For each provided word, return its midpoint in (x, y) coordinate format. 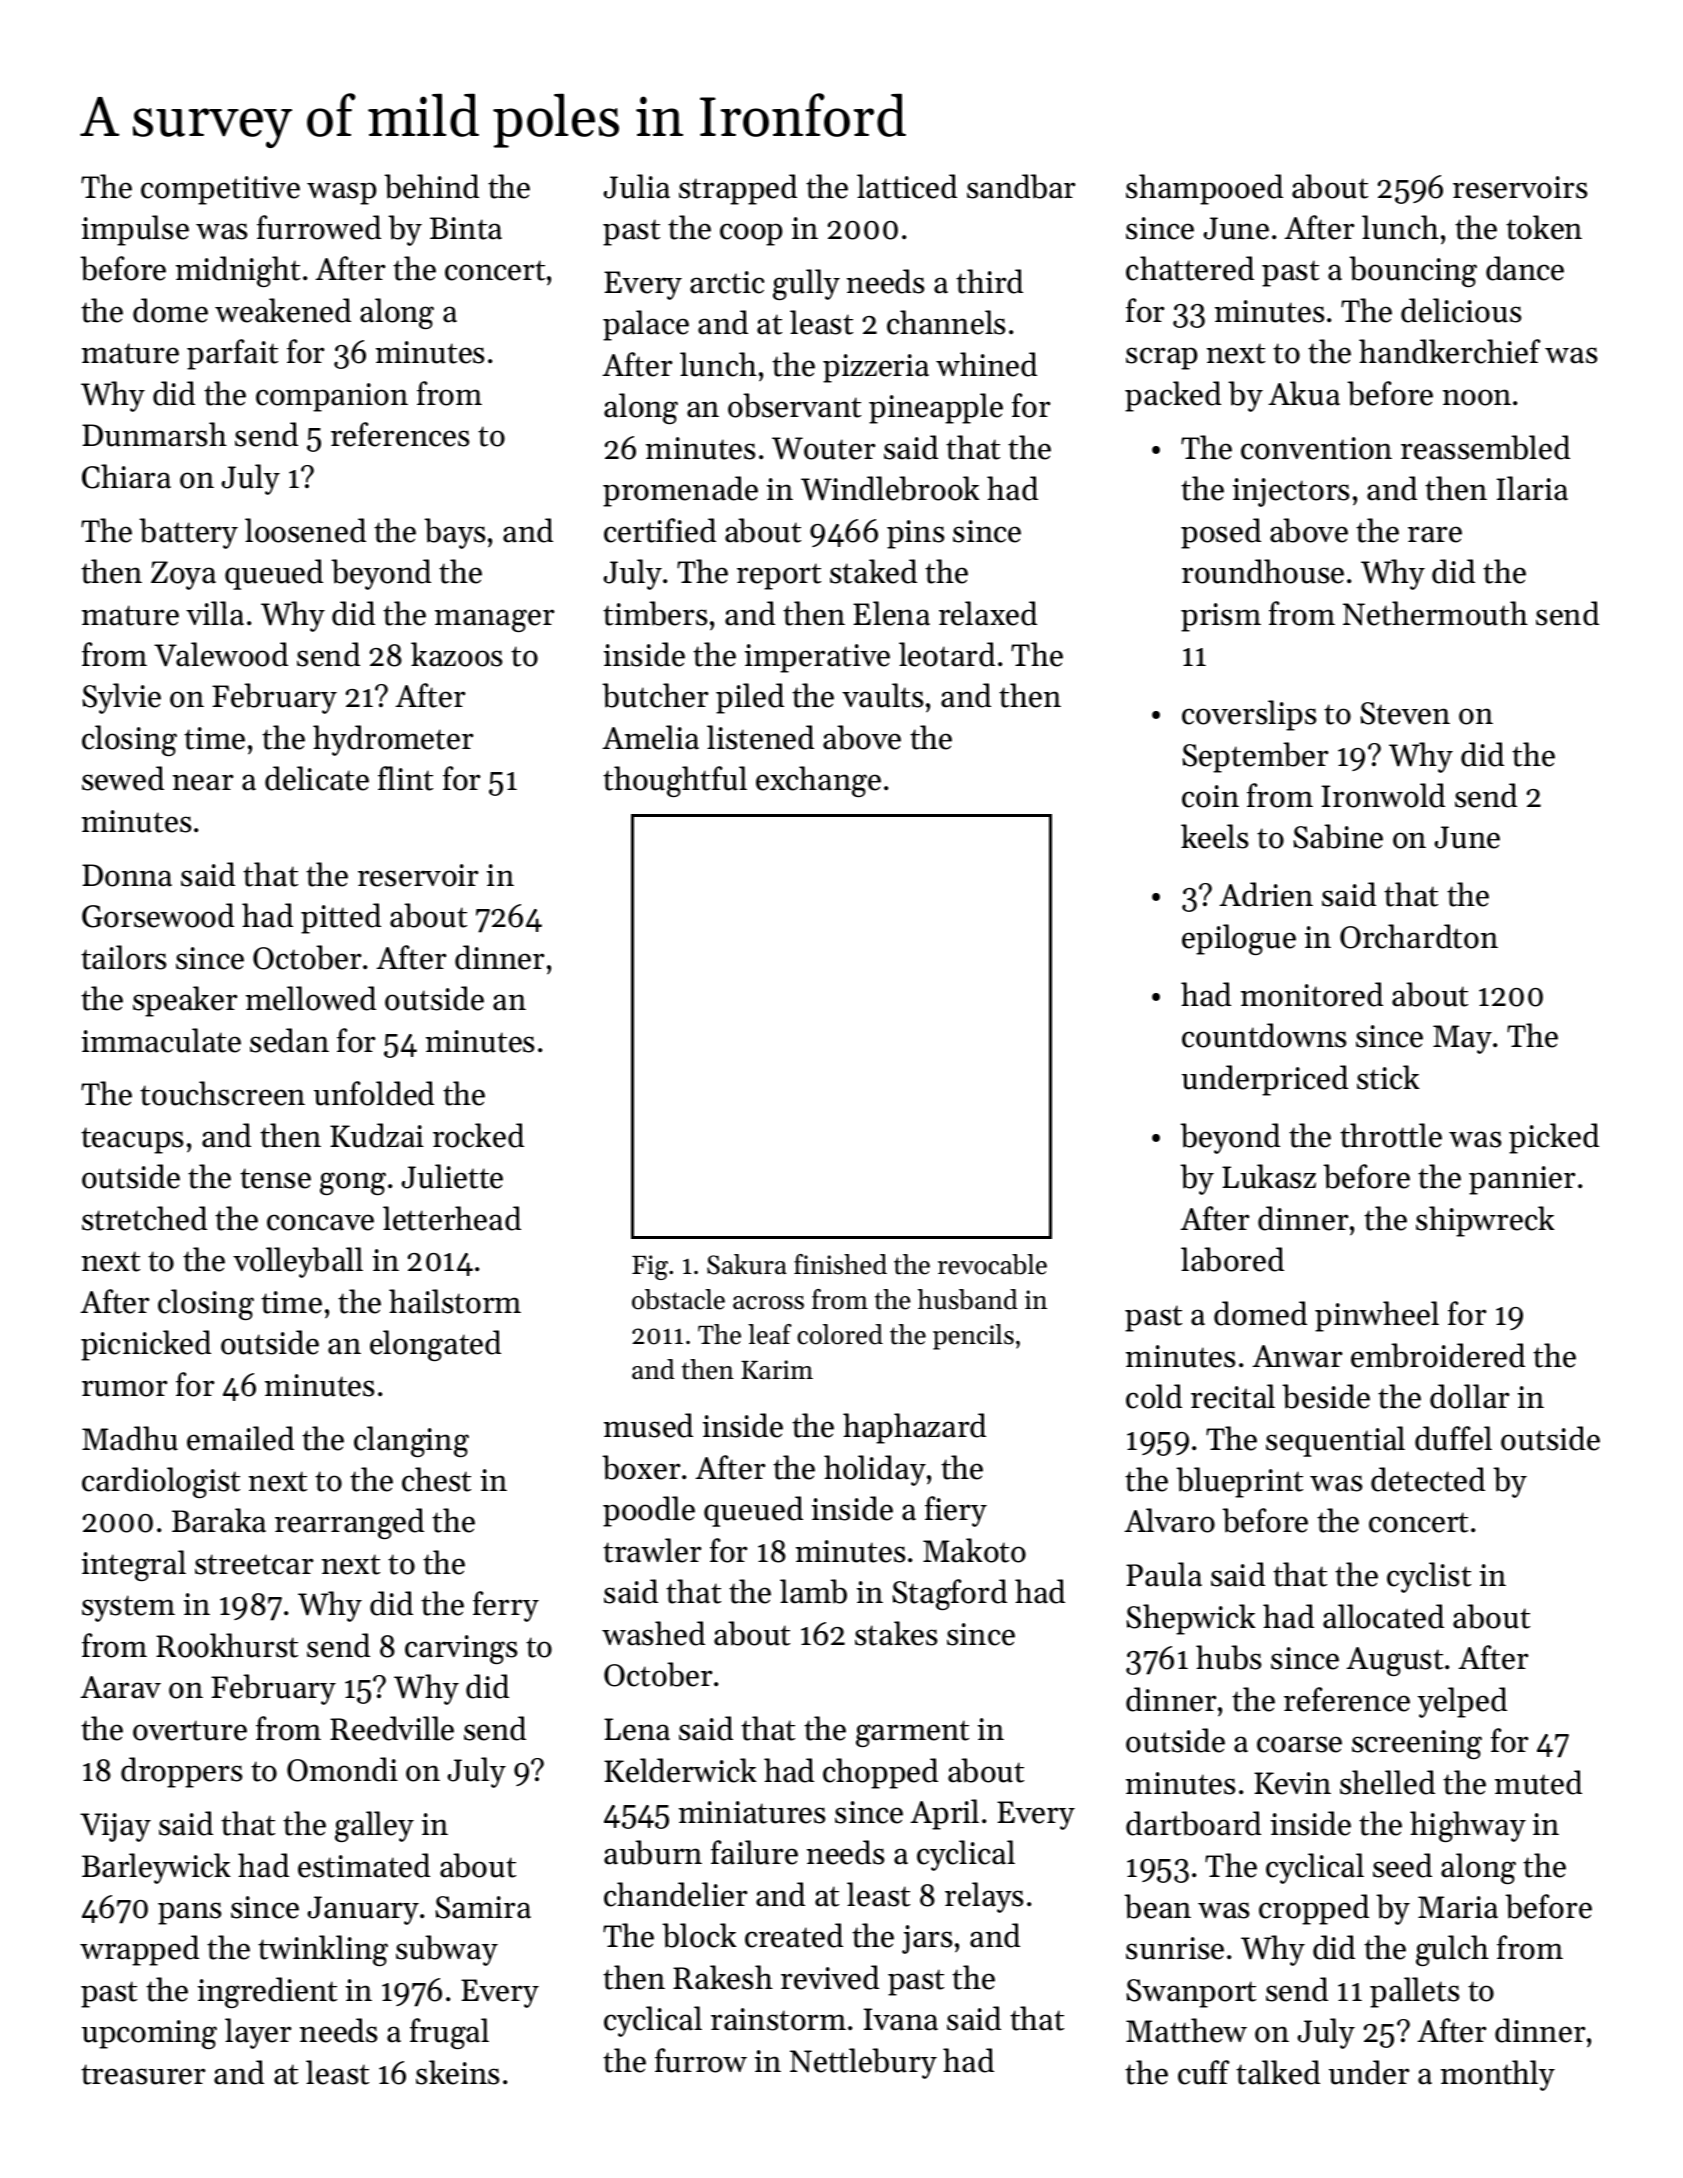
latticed (907, 186)
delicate (317, 778)
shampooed (1204, 189)
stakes (896, 1633)
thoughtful (675, 781)
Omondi (342, 1769)
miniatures (752, 1812)
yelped (1462, 1702)
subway (447, 1950)
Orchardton (1419, 936)
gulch (1452, 1950)
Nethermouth (1435, 613)
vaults (883, 695)
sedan (289, 1040)
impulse (135, 230)
